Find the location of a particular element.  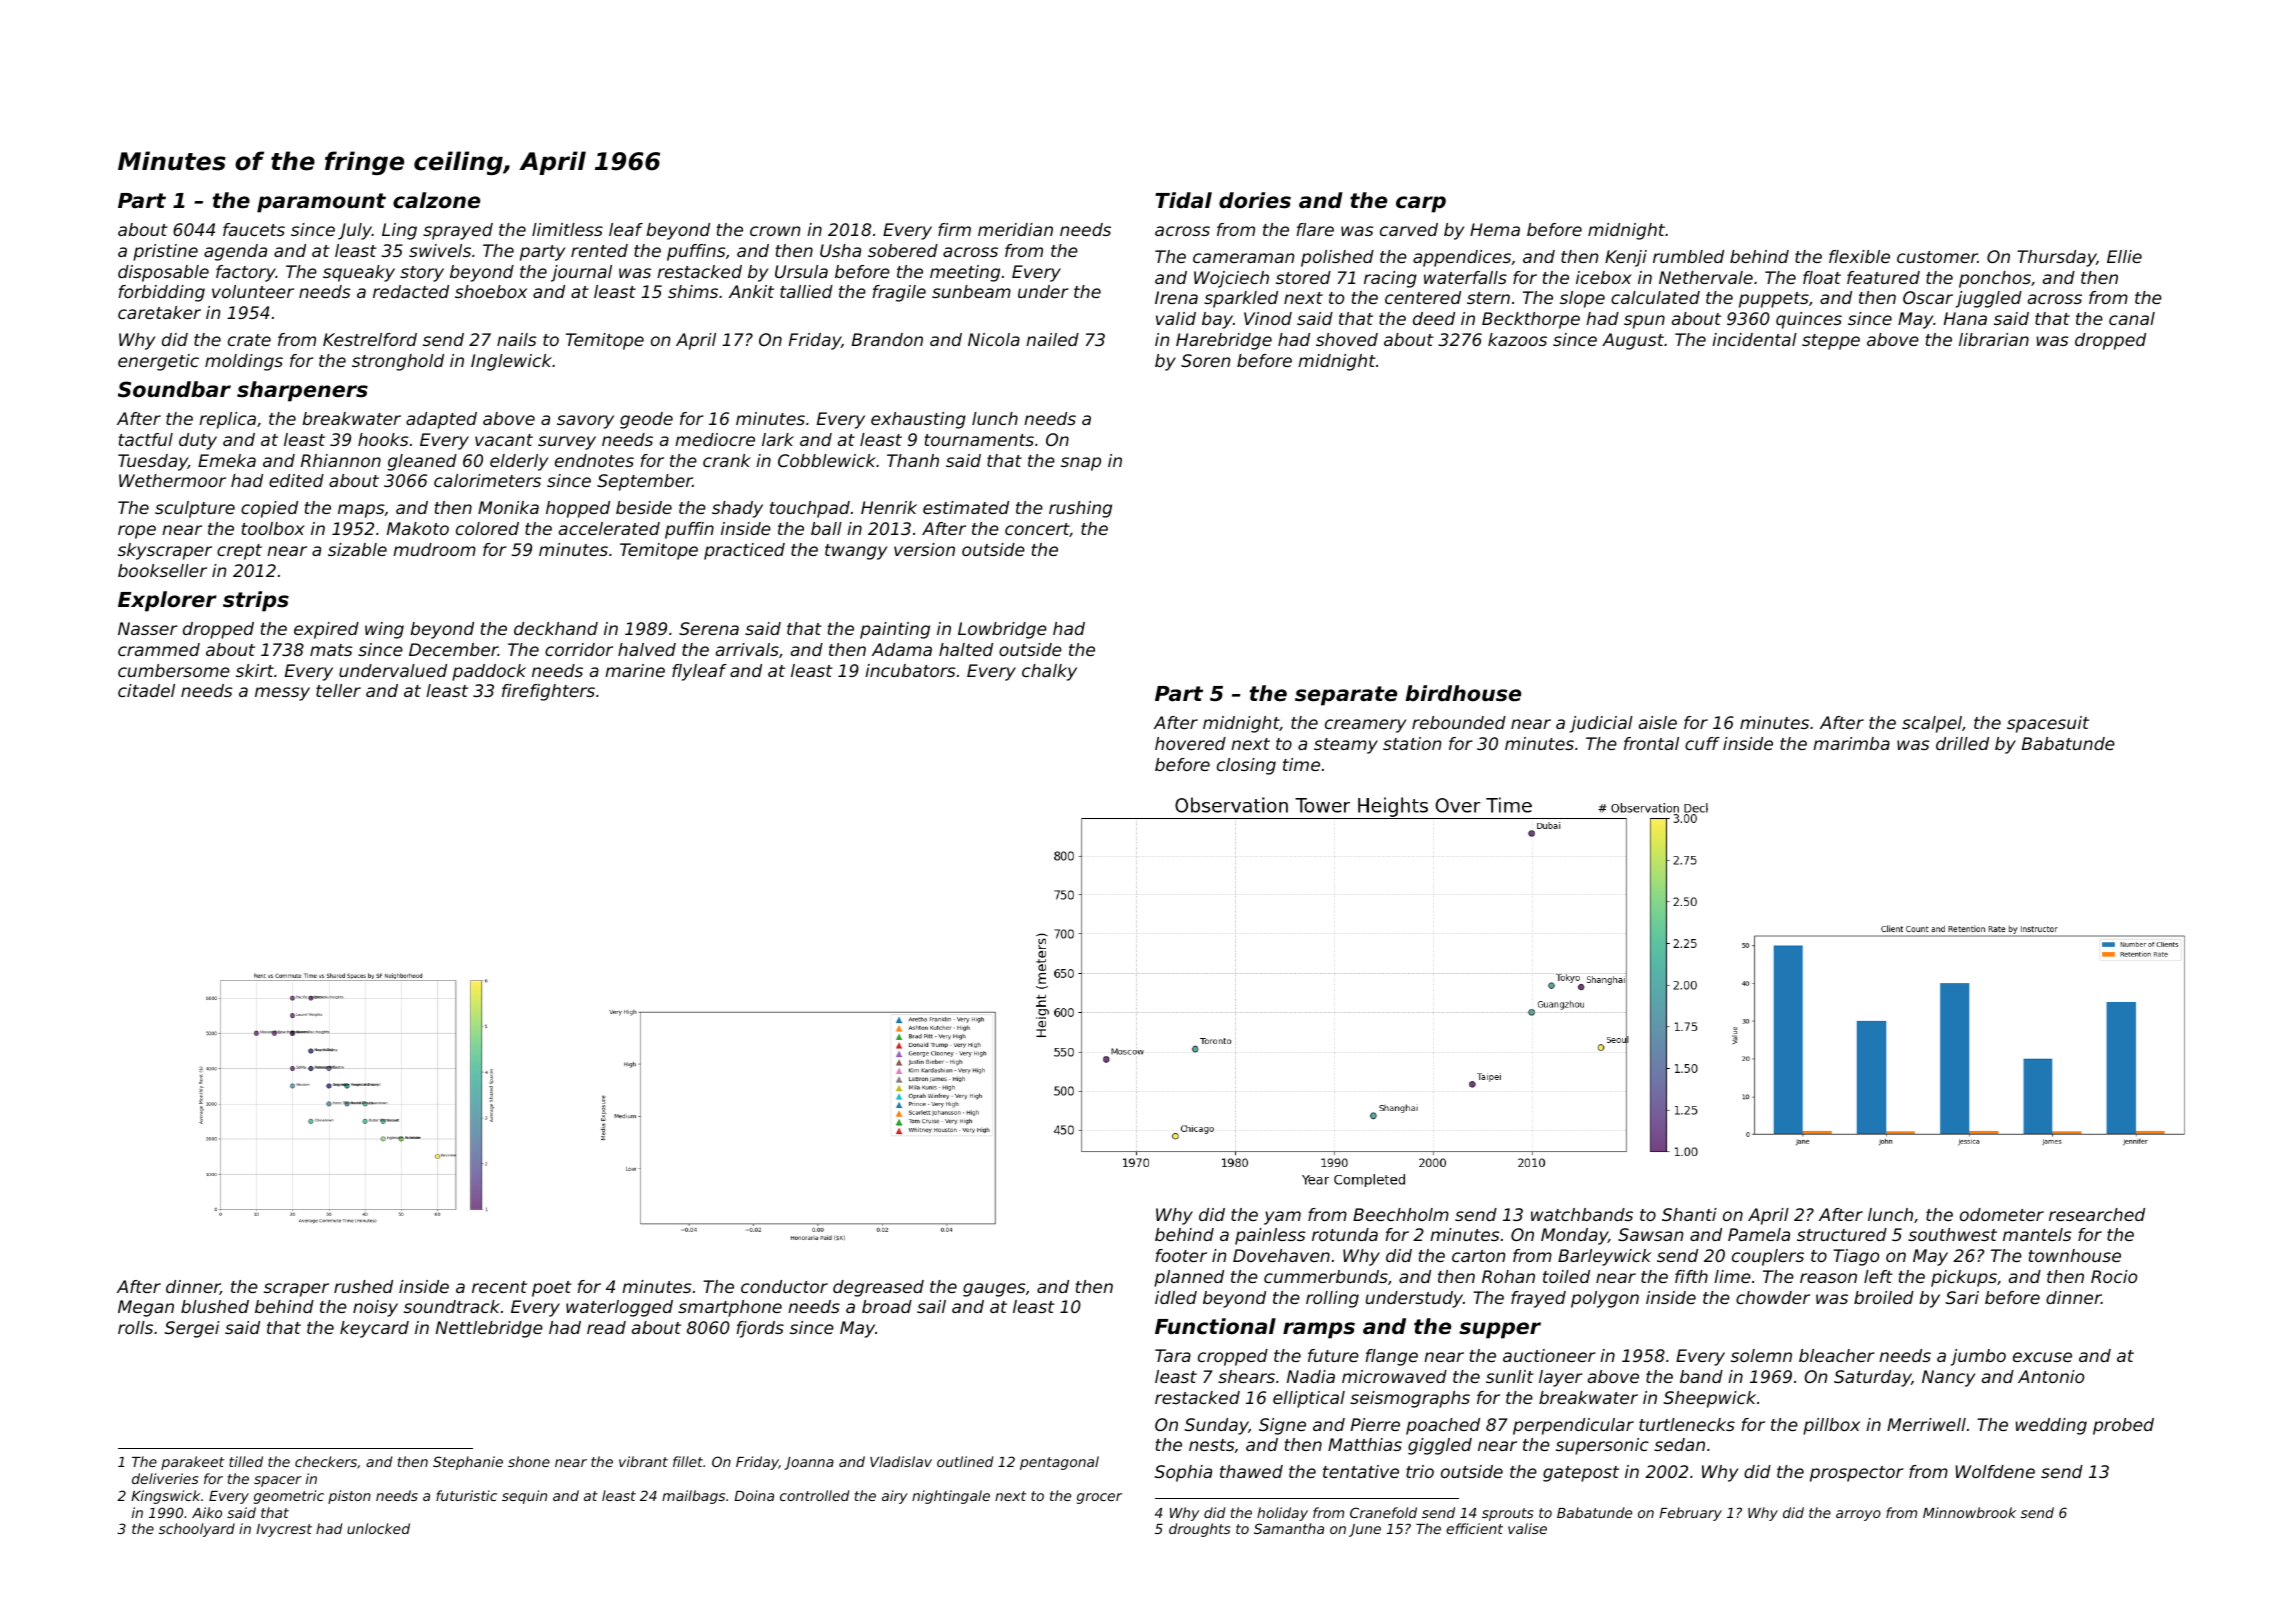

incubators is located at coordinates (910, 670).
